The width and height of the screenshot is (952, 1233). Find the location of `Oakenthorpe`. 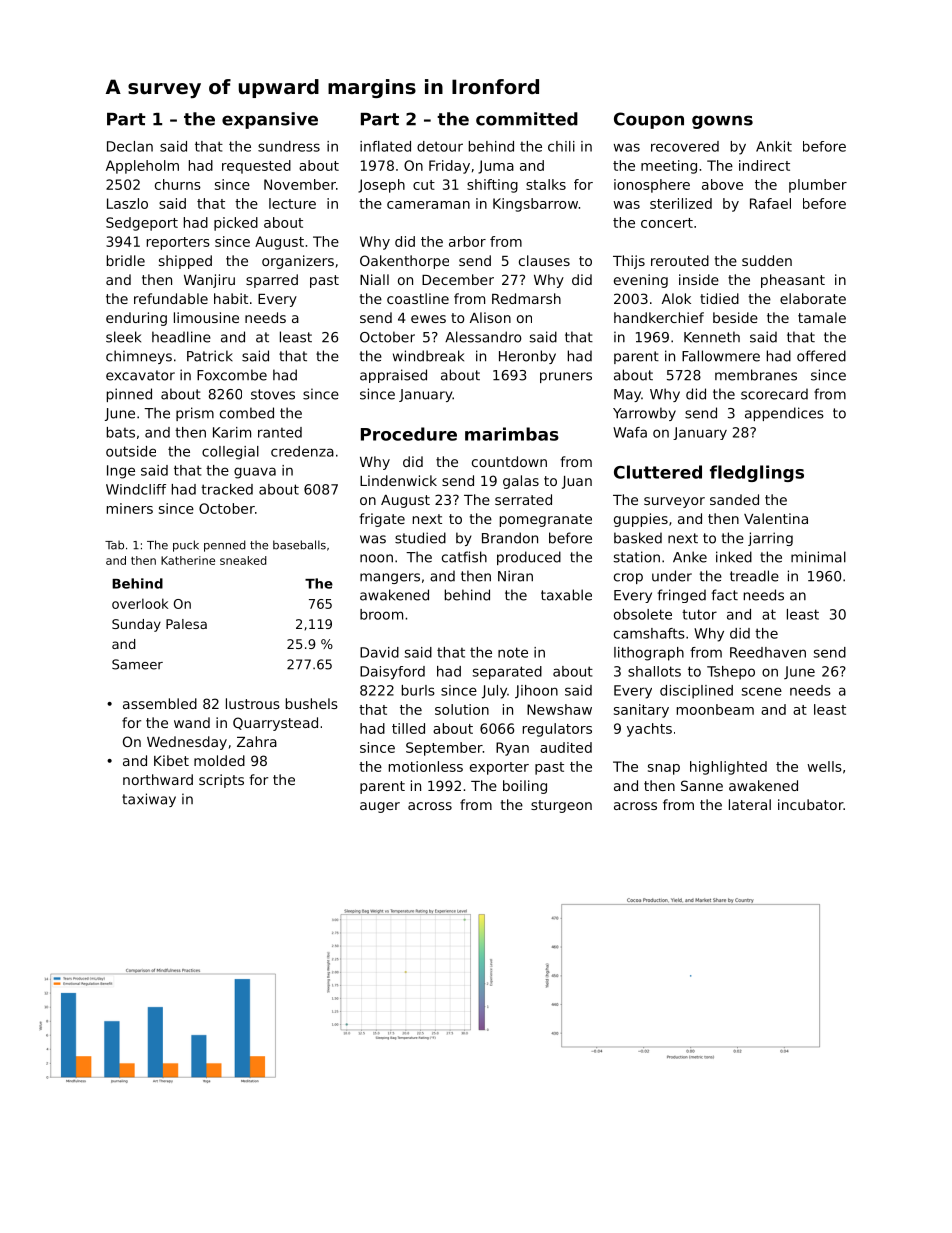

Oakenthorpe is located at coordinates (404, 262).
